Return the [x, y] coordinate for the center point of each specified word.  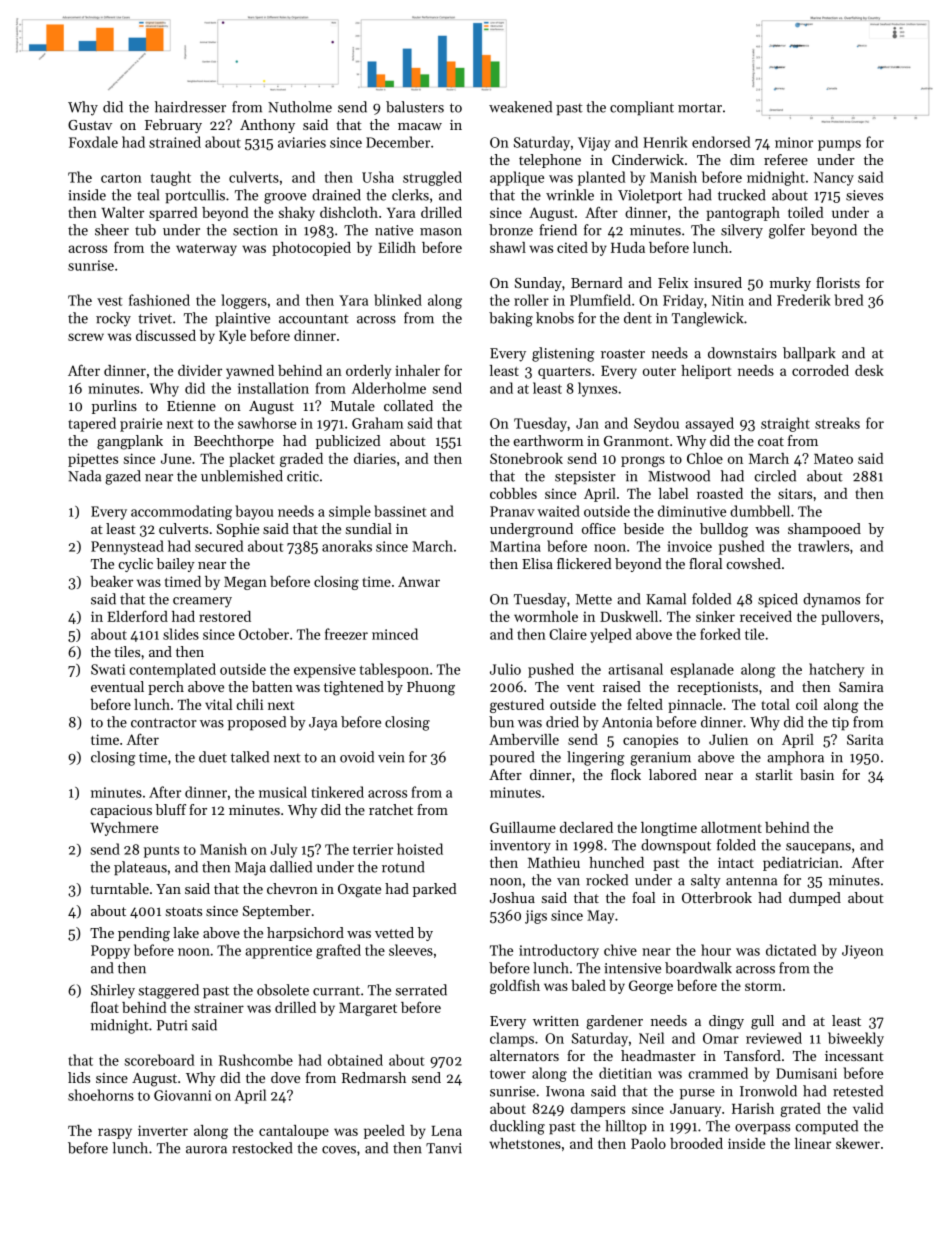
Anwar [419, 581]
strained [175, 142]
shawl [508, 247]
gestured [517, 706]
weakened [520, 107]
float [105, 1007]
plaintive [242, 319]
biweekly [856, 1039]
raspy [115, 1133]
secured [219, 546]
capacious [121, 811]
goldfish [515, 987]
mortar [700, 108]
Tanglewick [707, 319]
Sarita [865, 739]
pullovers [850, 618]
